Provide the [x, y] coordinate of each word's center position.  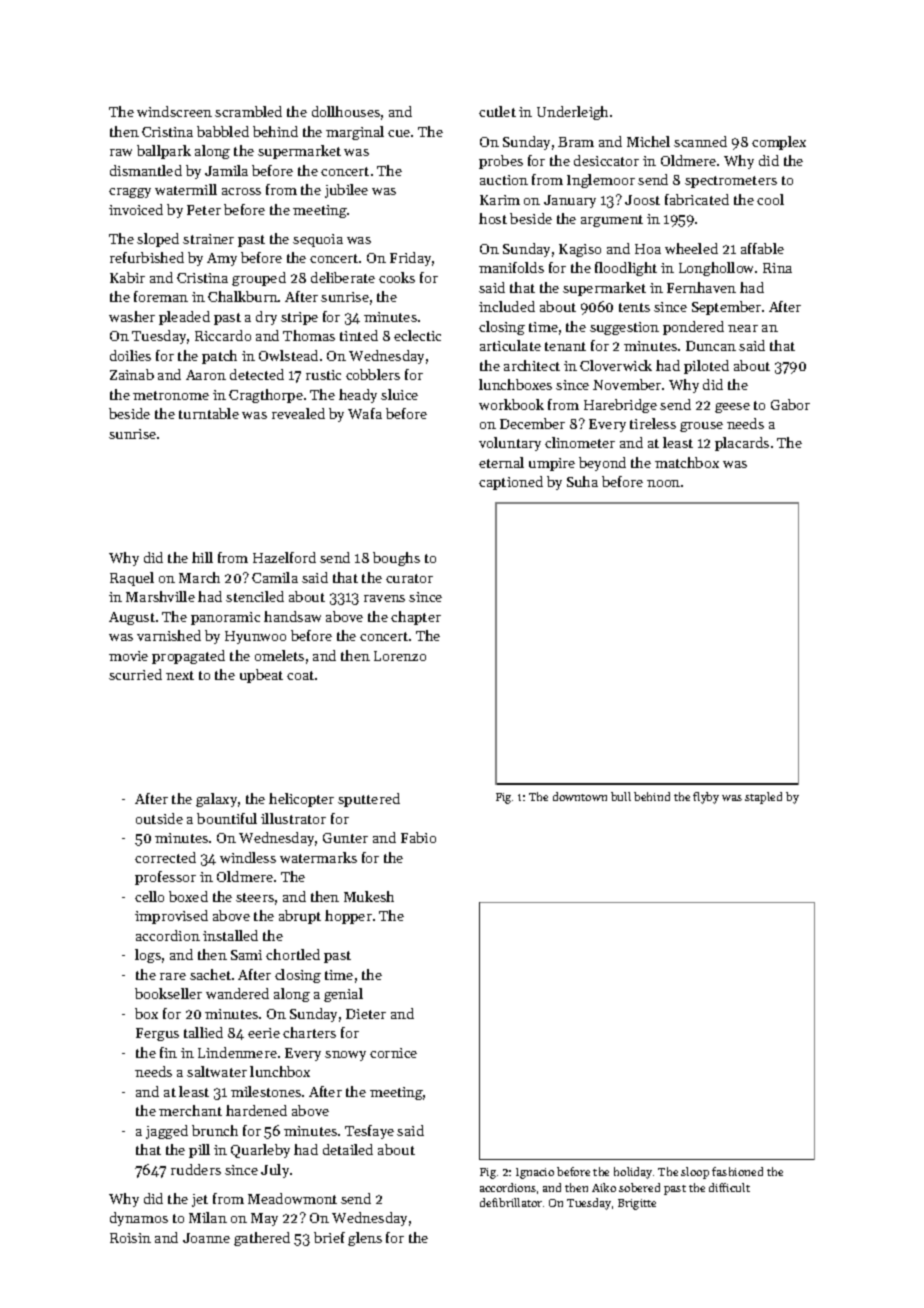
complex [779, 143]
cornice [393, 1053]
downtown [580, 796]
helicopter [301, 800]
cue [399, 133]
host [493, 218]
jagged [167, 1132]
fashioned [737, 1171]
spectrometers [731, 182]
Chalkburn [243, 296]
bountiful [227, 818]
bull [621, 796]
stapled [763, 798]
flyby [706, 798]
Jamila [226, 170]
